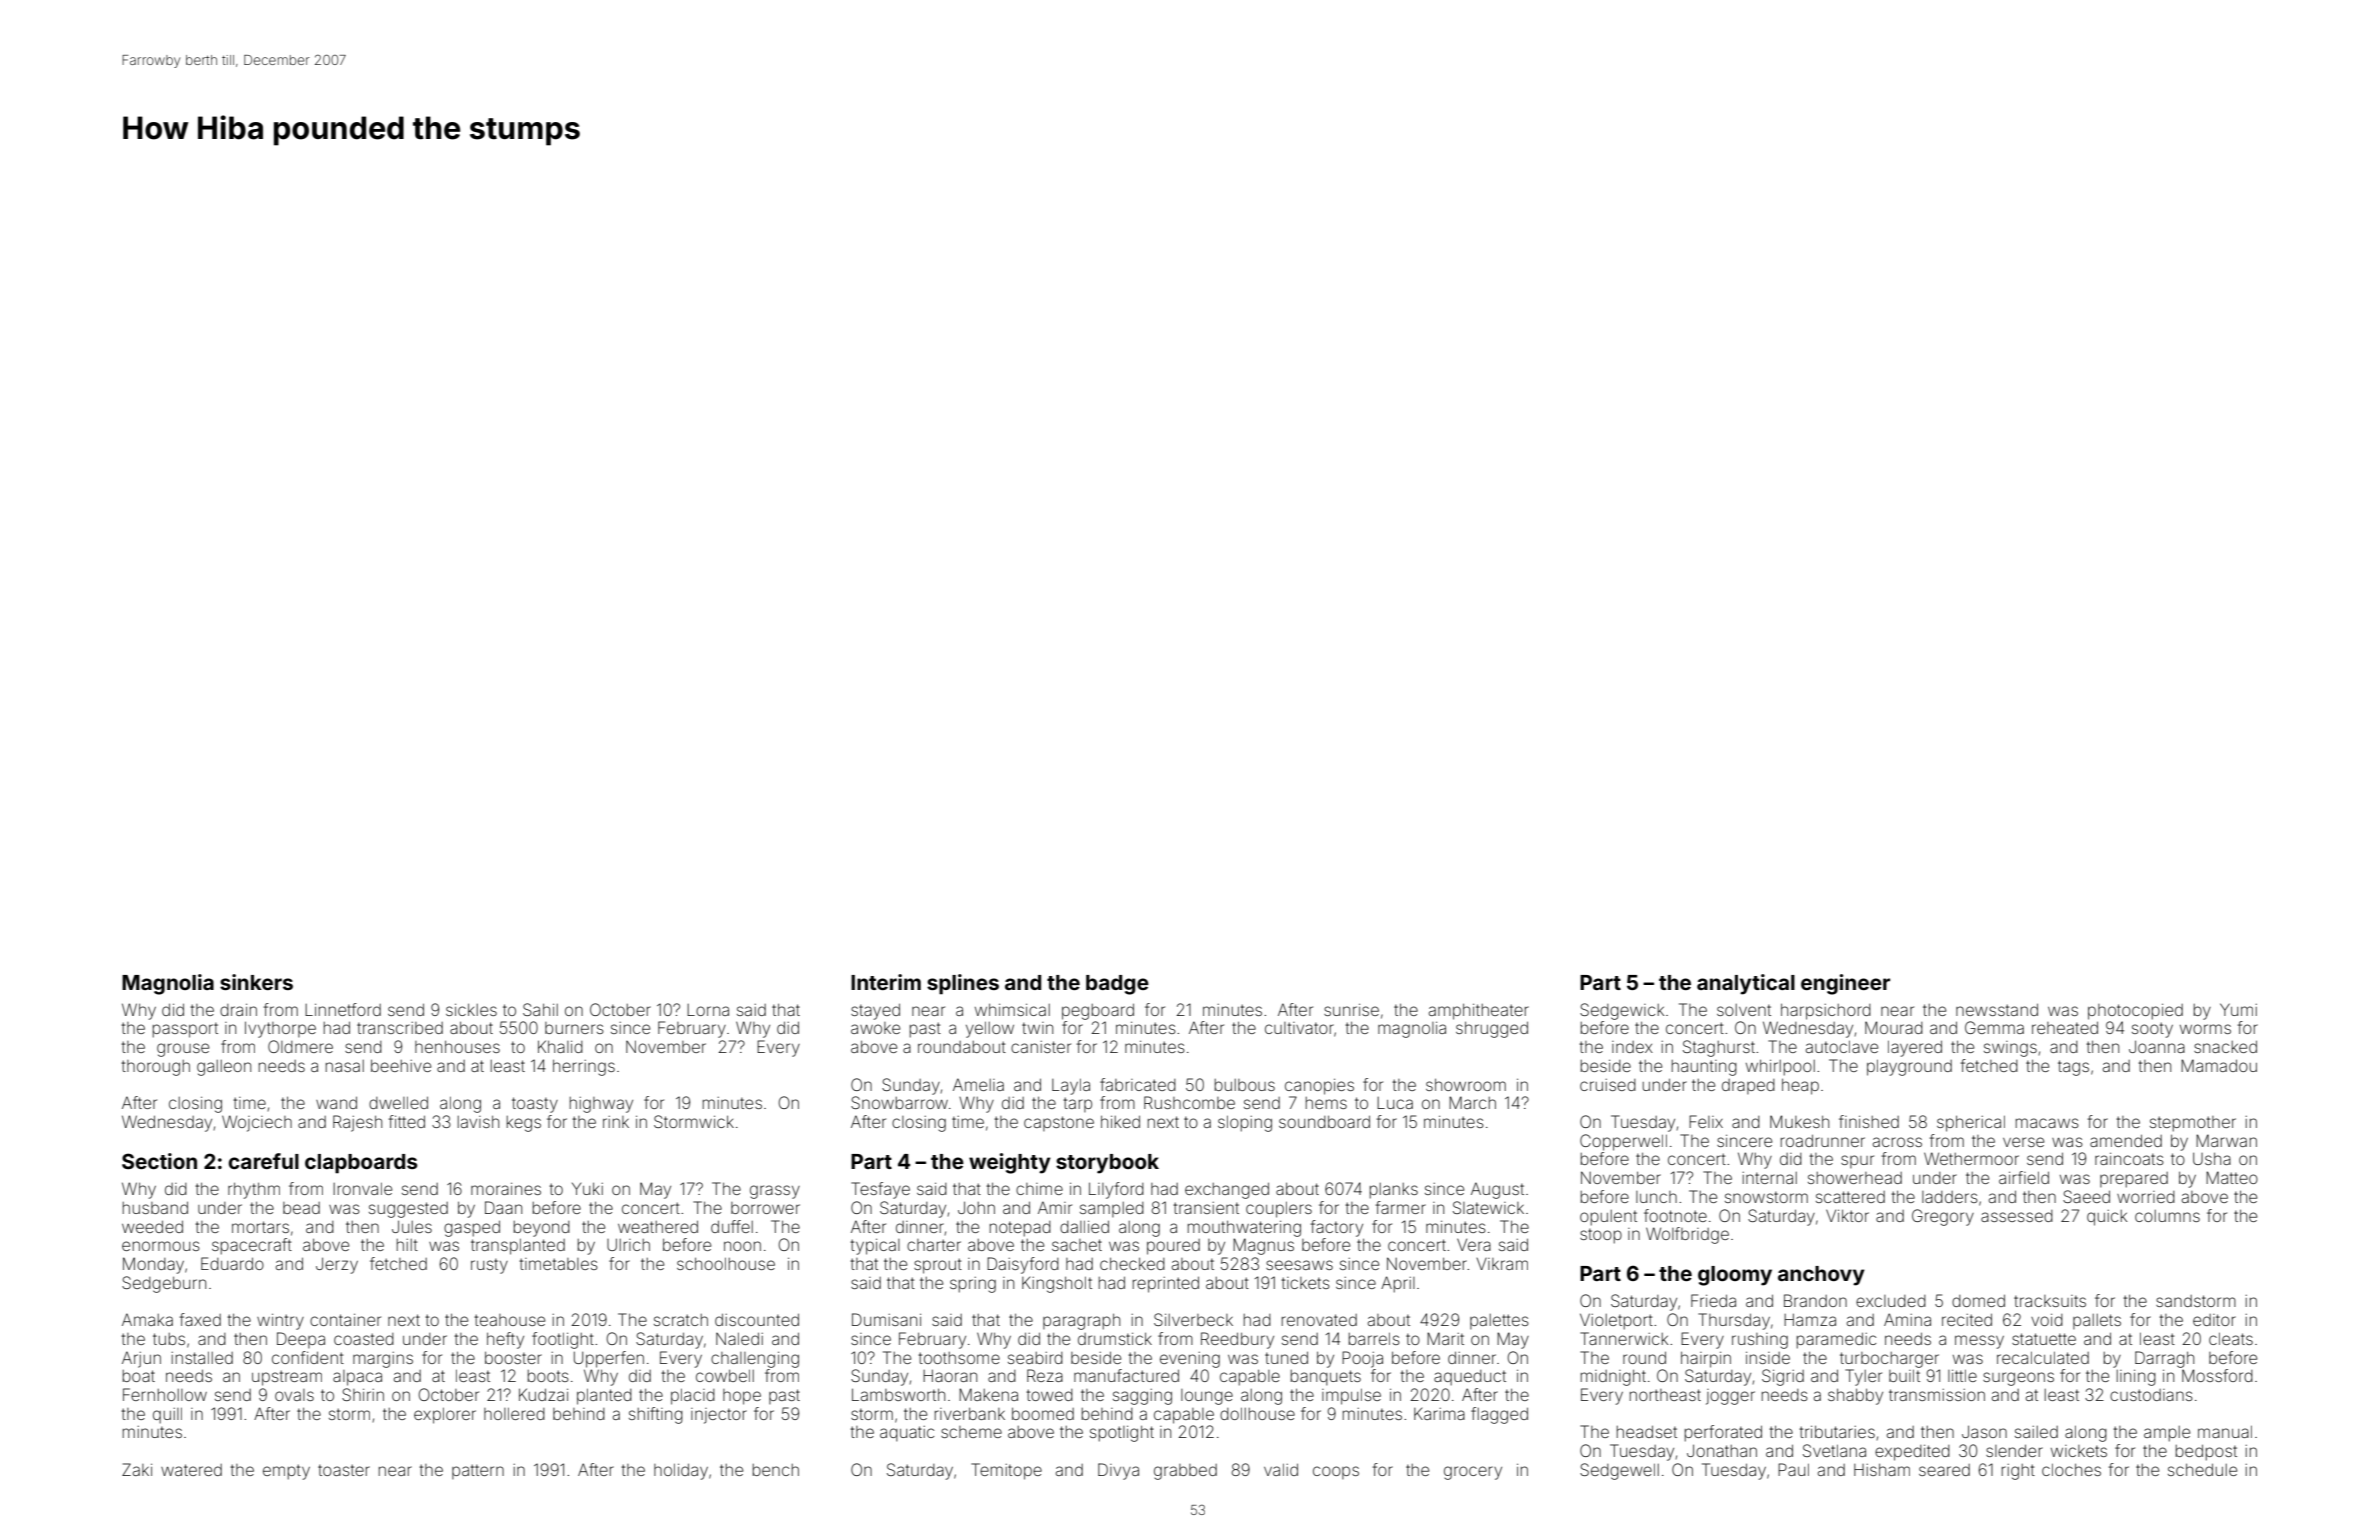 The height and width of the document is (1540, 2380). What do you see at coordinates (1299, 1028) in the document?
I see `cultivator` at bounding box center [1299, 1028].
